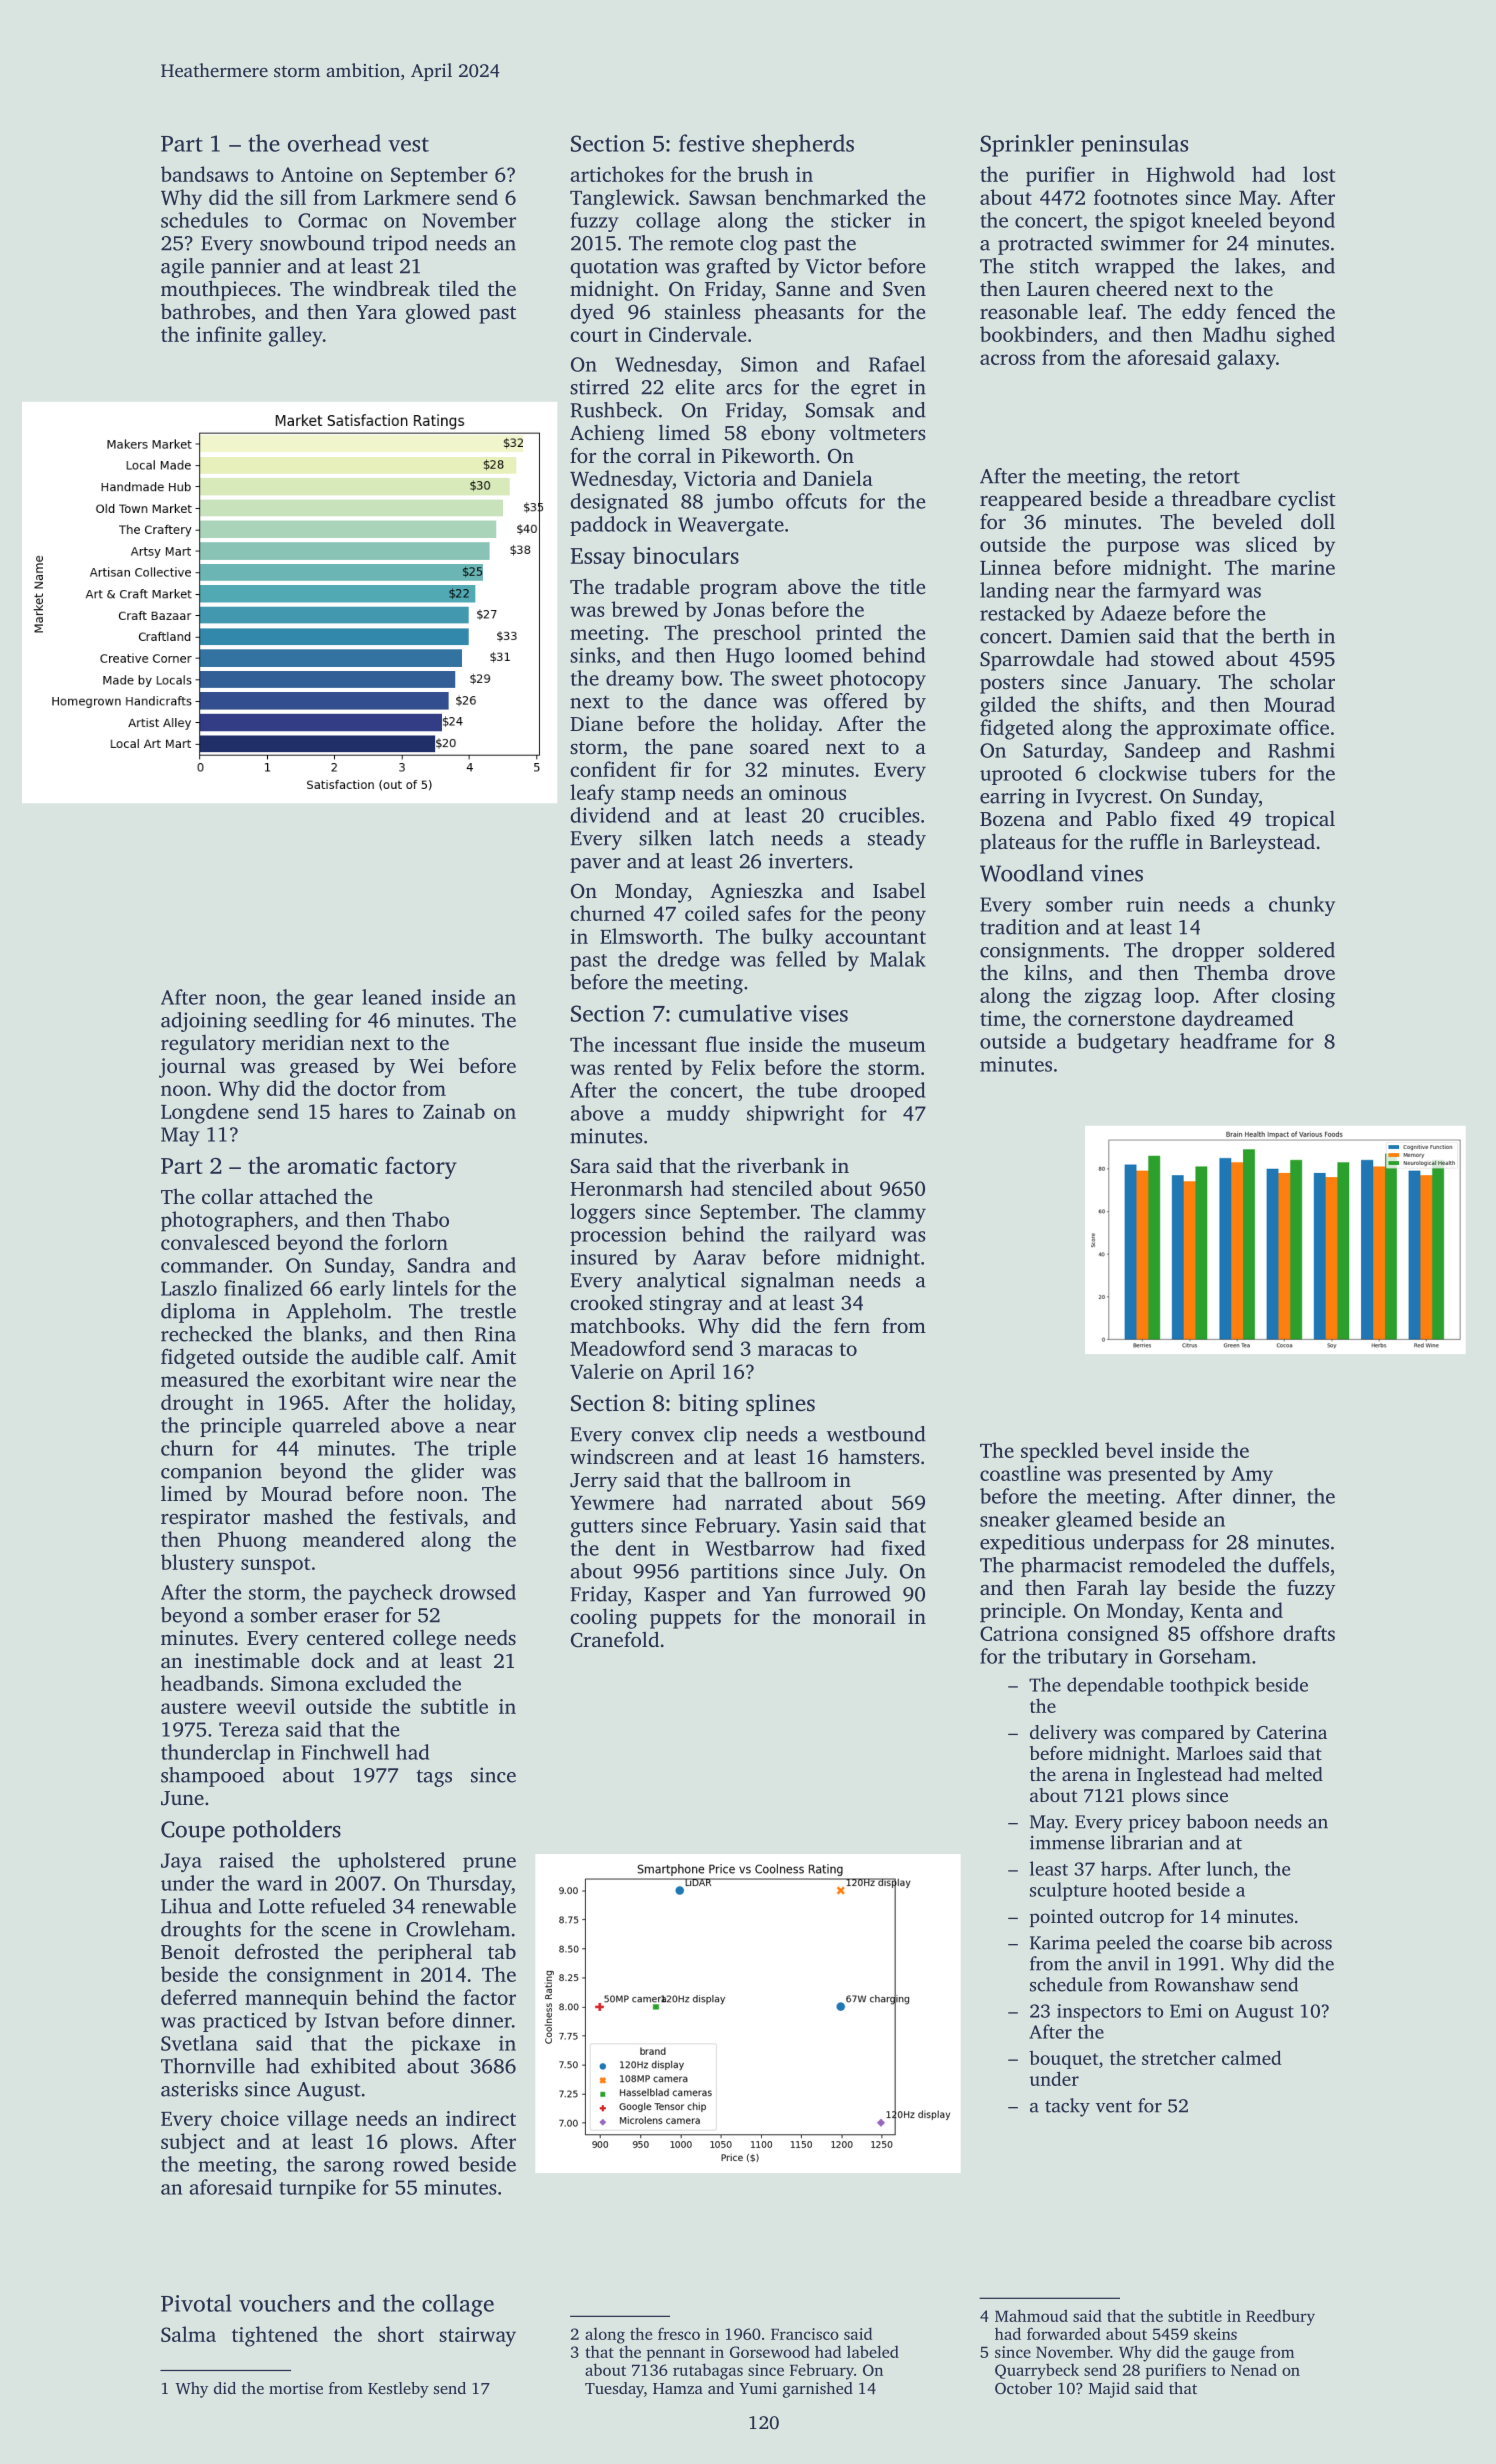 Image resolution: width=1496 pixels, height=2464 pixels. Describe the element at coordinates (803, 145) in the screenshot. I see `shepherds` at that location.
